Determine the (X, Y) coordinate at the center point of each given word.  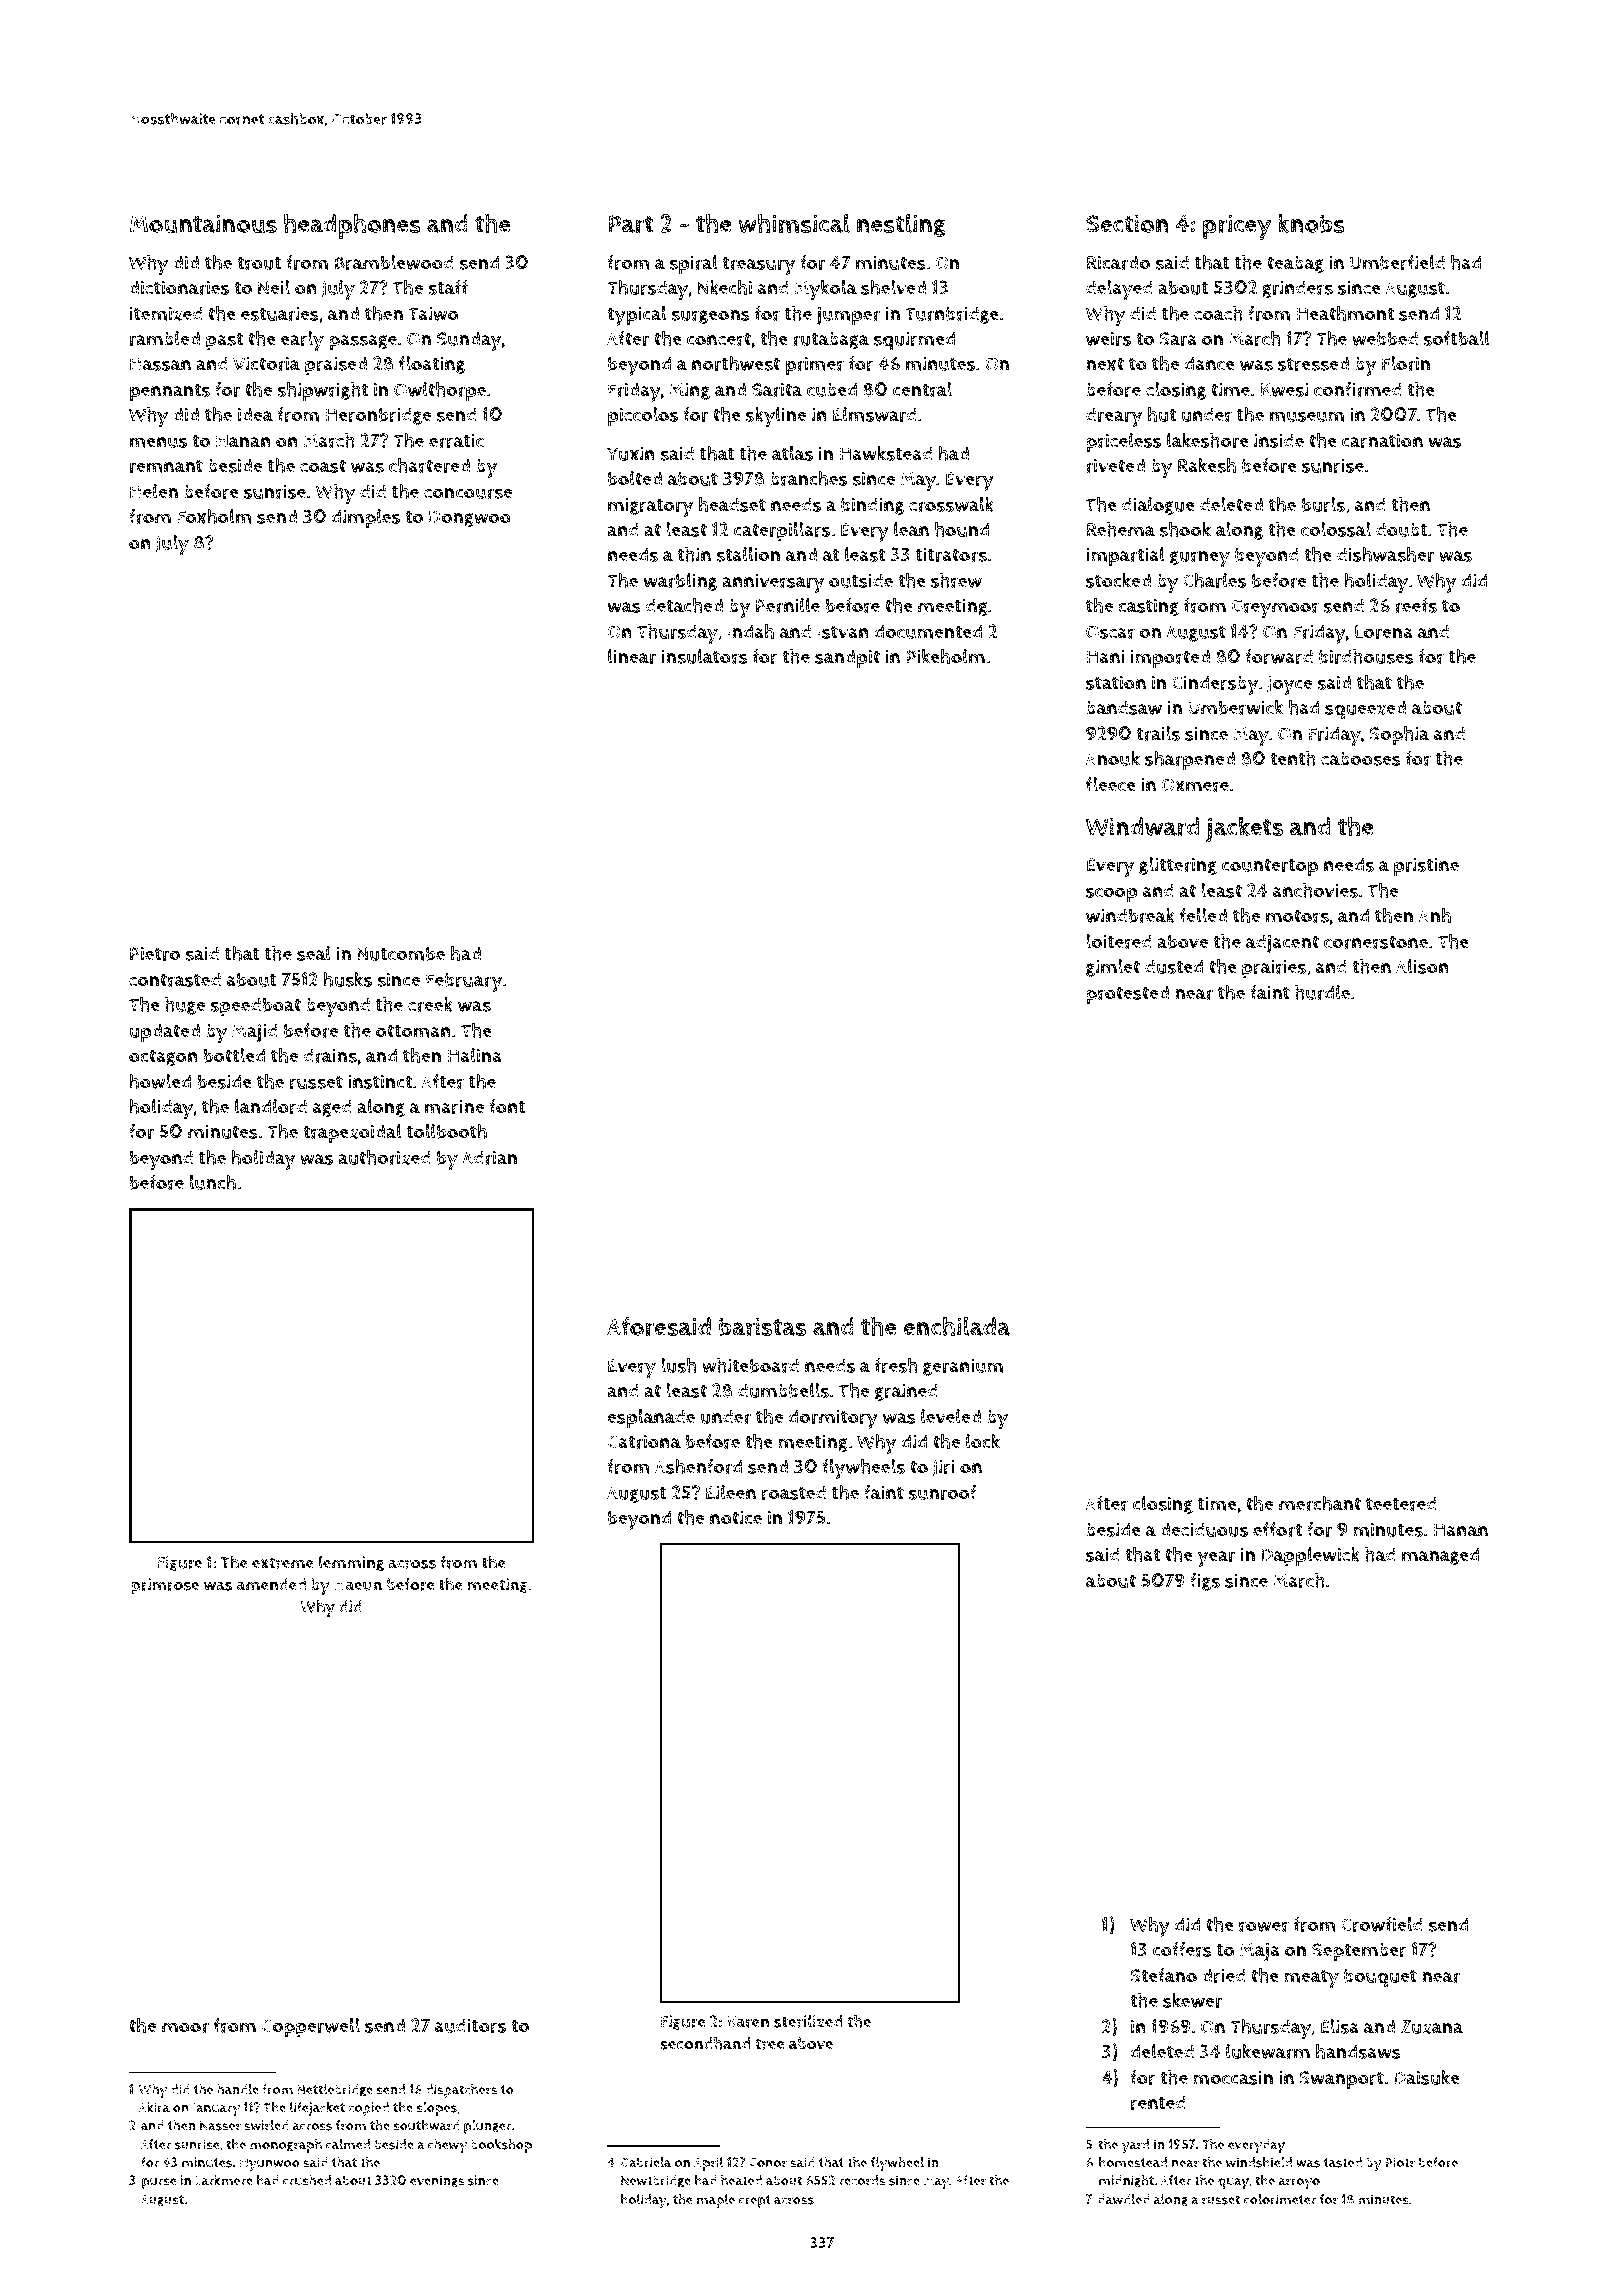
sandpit (847, 659)
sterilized (808, 2021)
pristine (1426, 867)
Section (1127, 223)
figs (1205, 1582)
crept (755, 2201)
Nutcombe (401, 953)
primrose (165, 1586)
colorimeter (1280, 2199)
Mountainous (203, 223)
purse (159, 2183)
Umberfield (1397, 262)
